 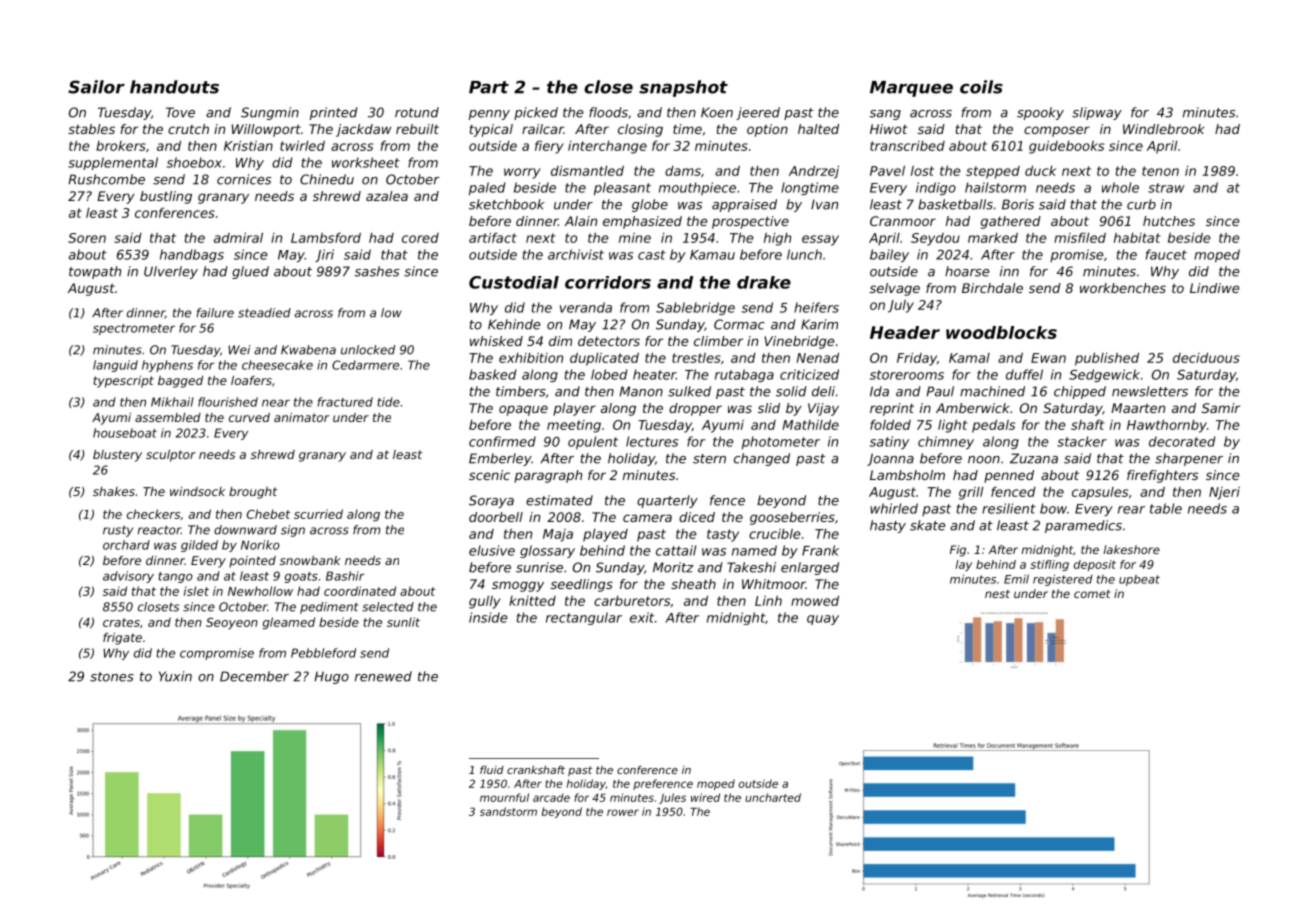 I want to click on failure, so click(x=215, y=313).
